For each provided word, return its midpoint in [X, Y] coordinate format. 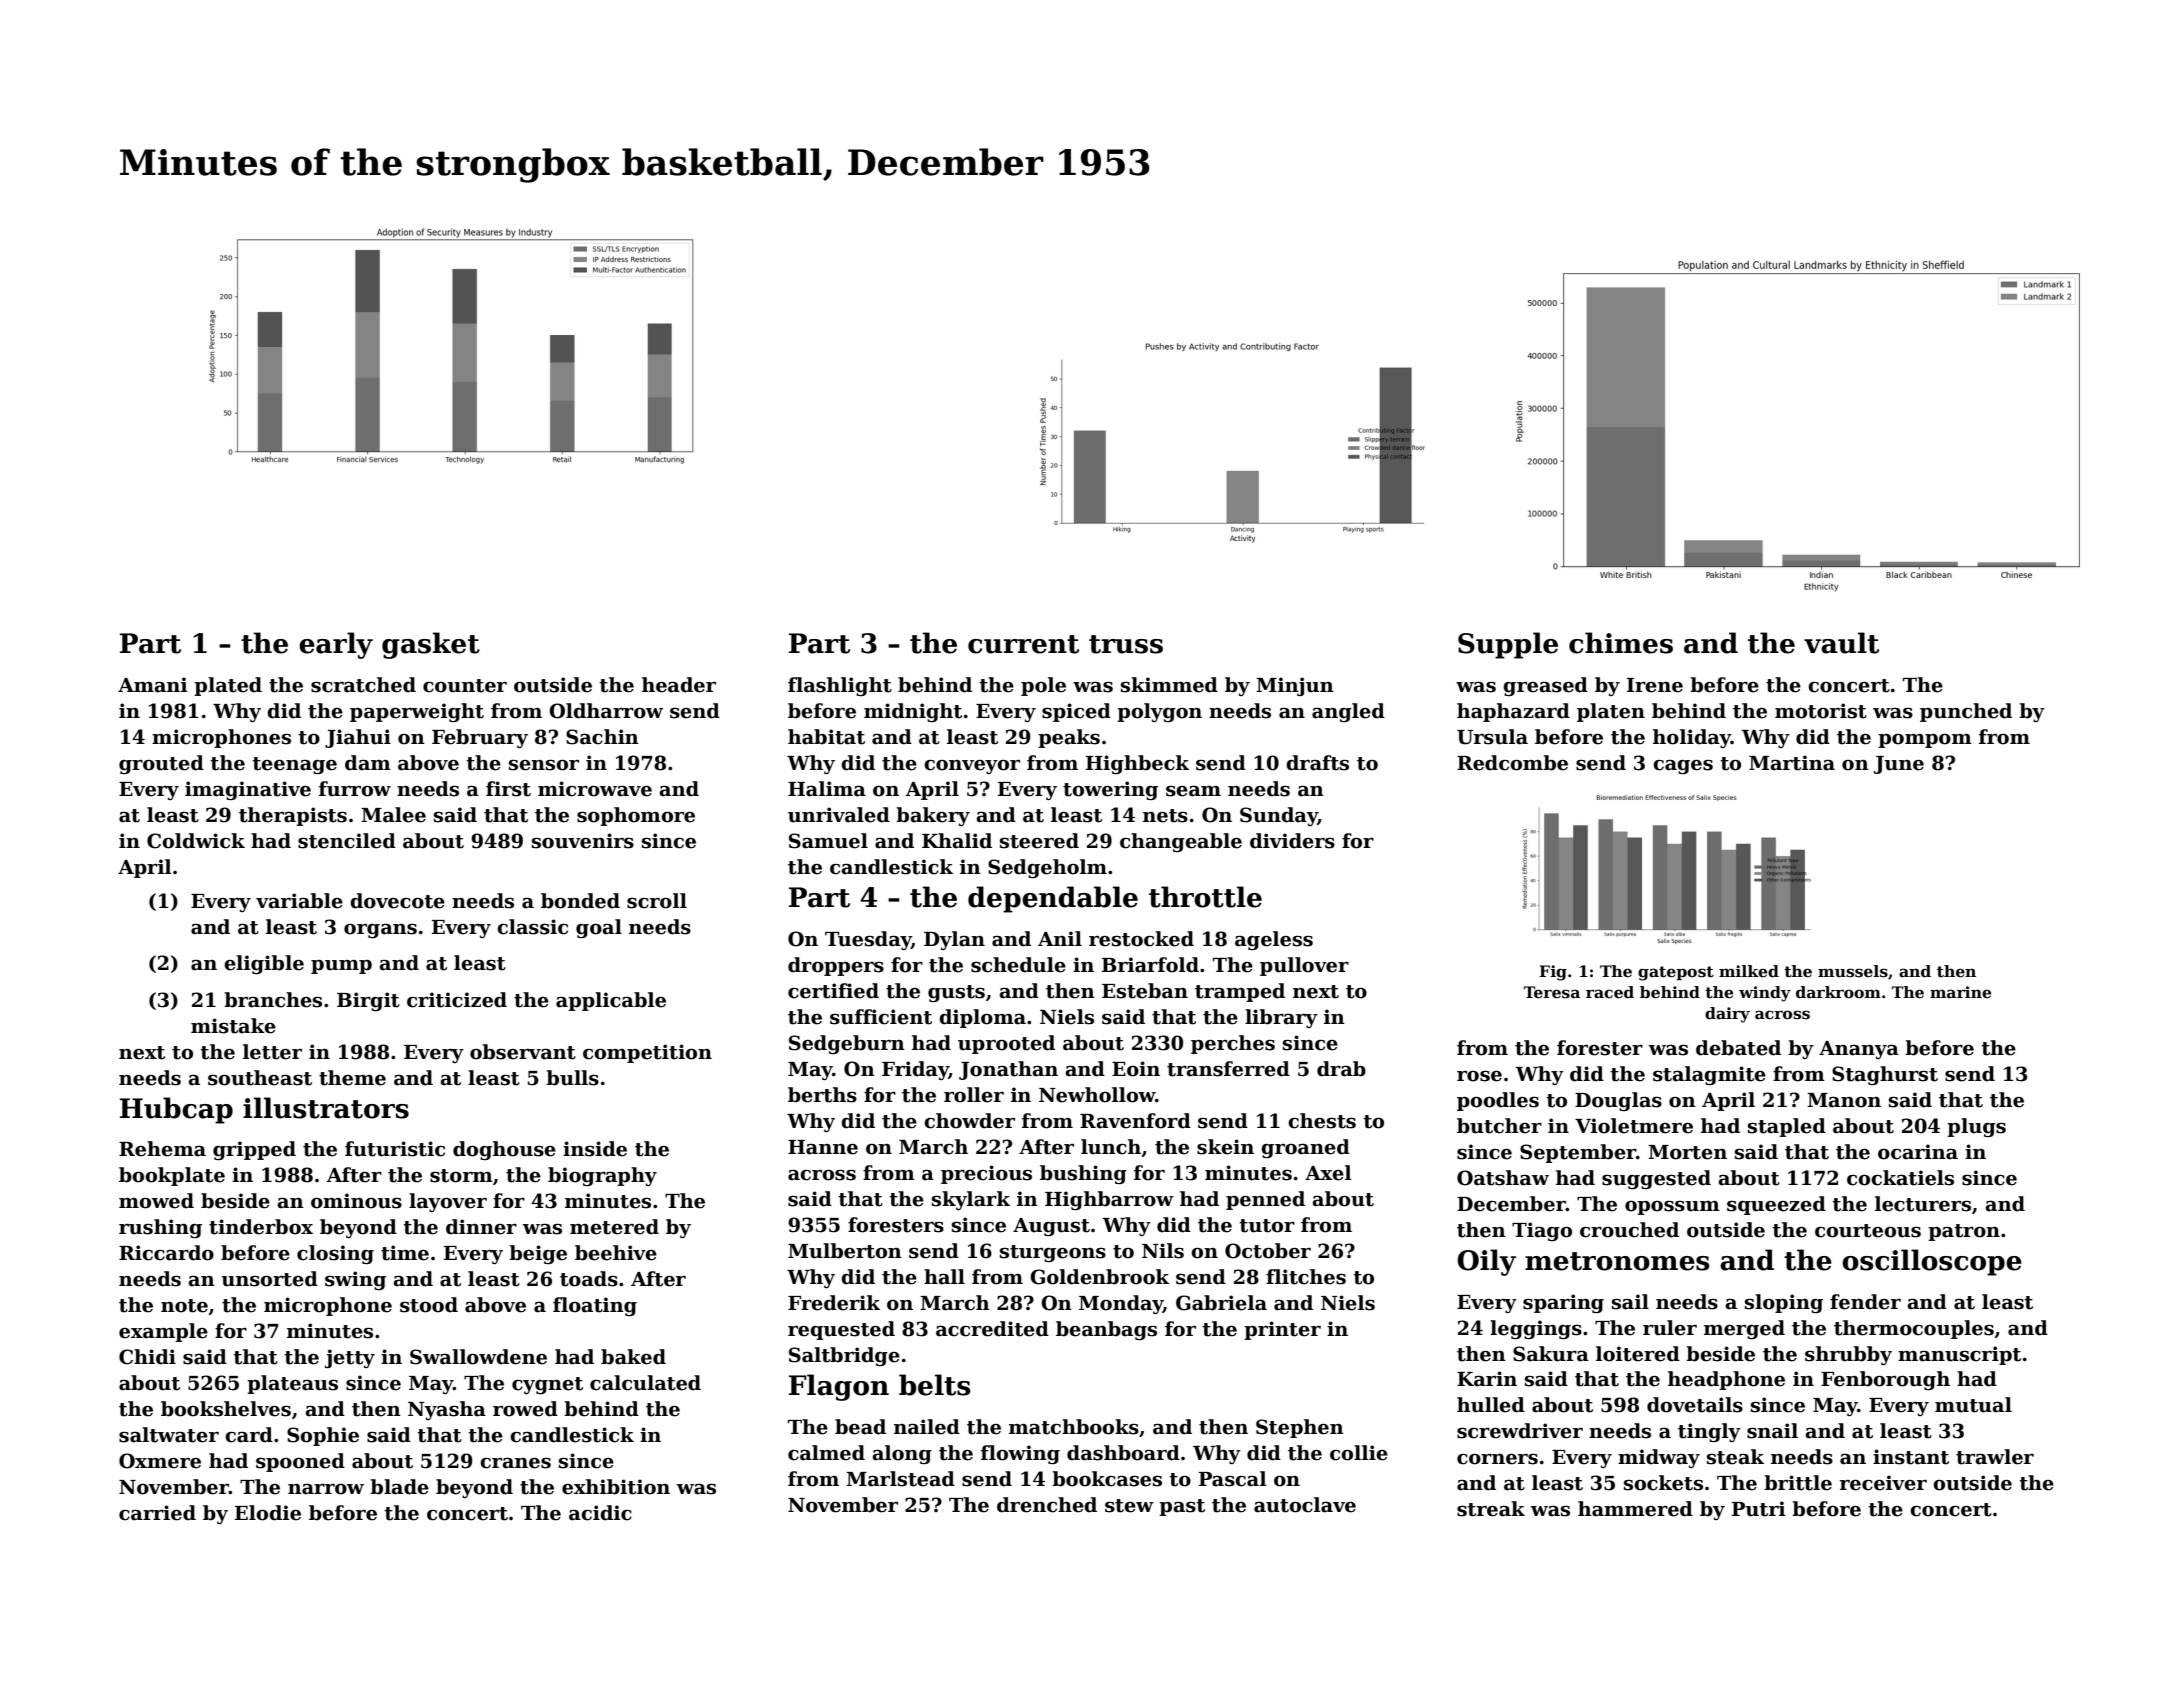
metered [614, 1227]
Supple [1508, 645]
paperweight [417, 712]
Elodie [268, 1513]
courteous [1868, 1231]
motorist [1821, 711]
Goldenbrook [1099, 1277]
